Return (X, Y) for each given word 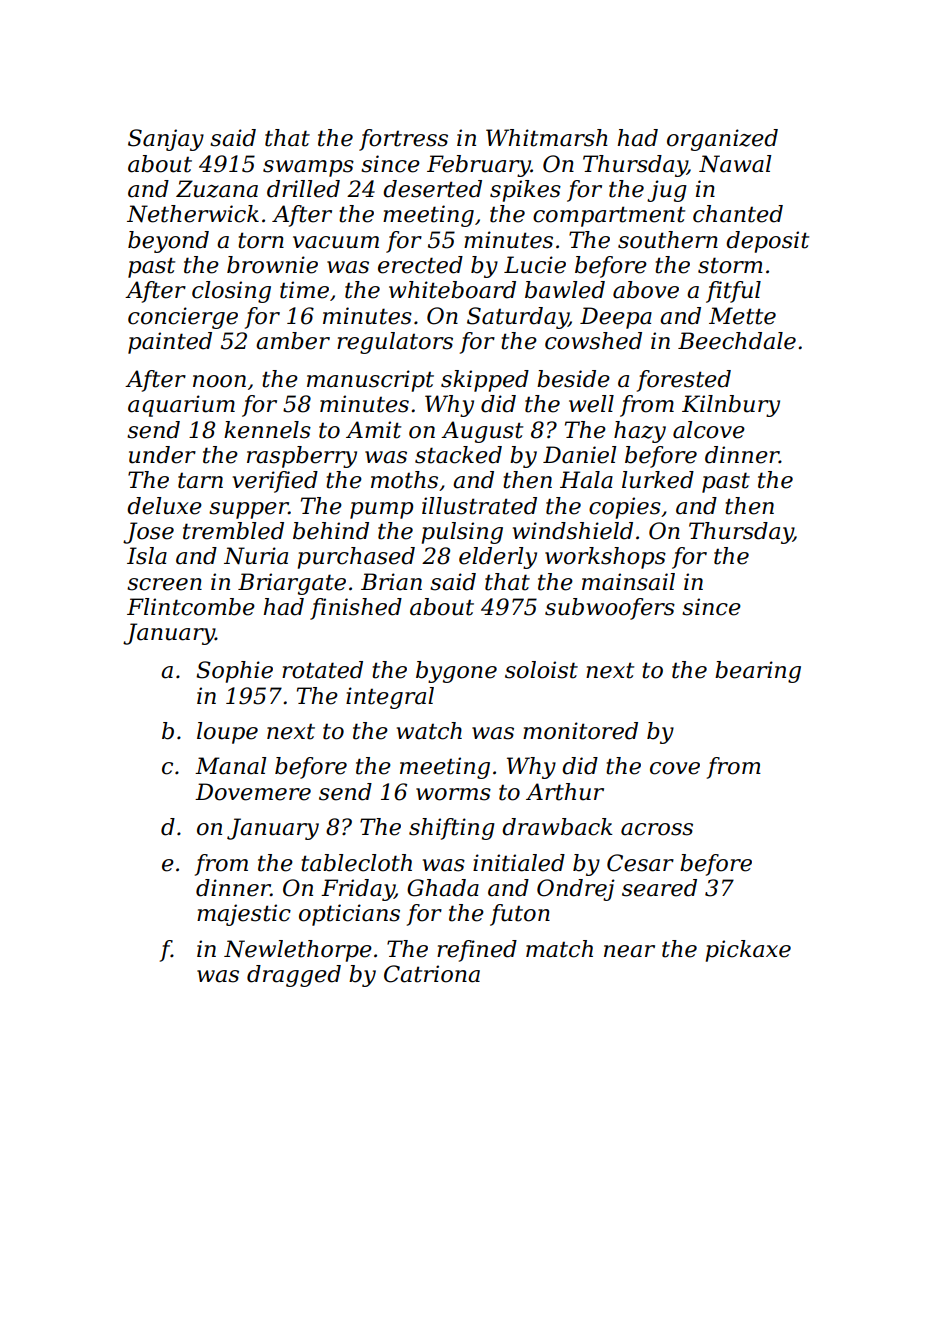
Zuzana (217, 189)
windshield (573, 531)
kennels (267, 430)
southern (668, 240)
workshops (605, 558)
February (479, 166)
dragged (294, 976)
